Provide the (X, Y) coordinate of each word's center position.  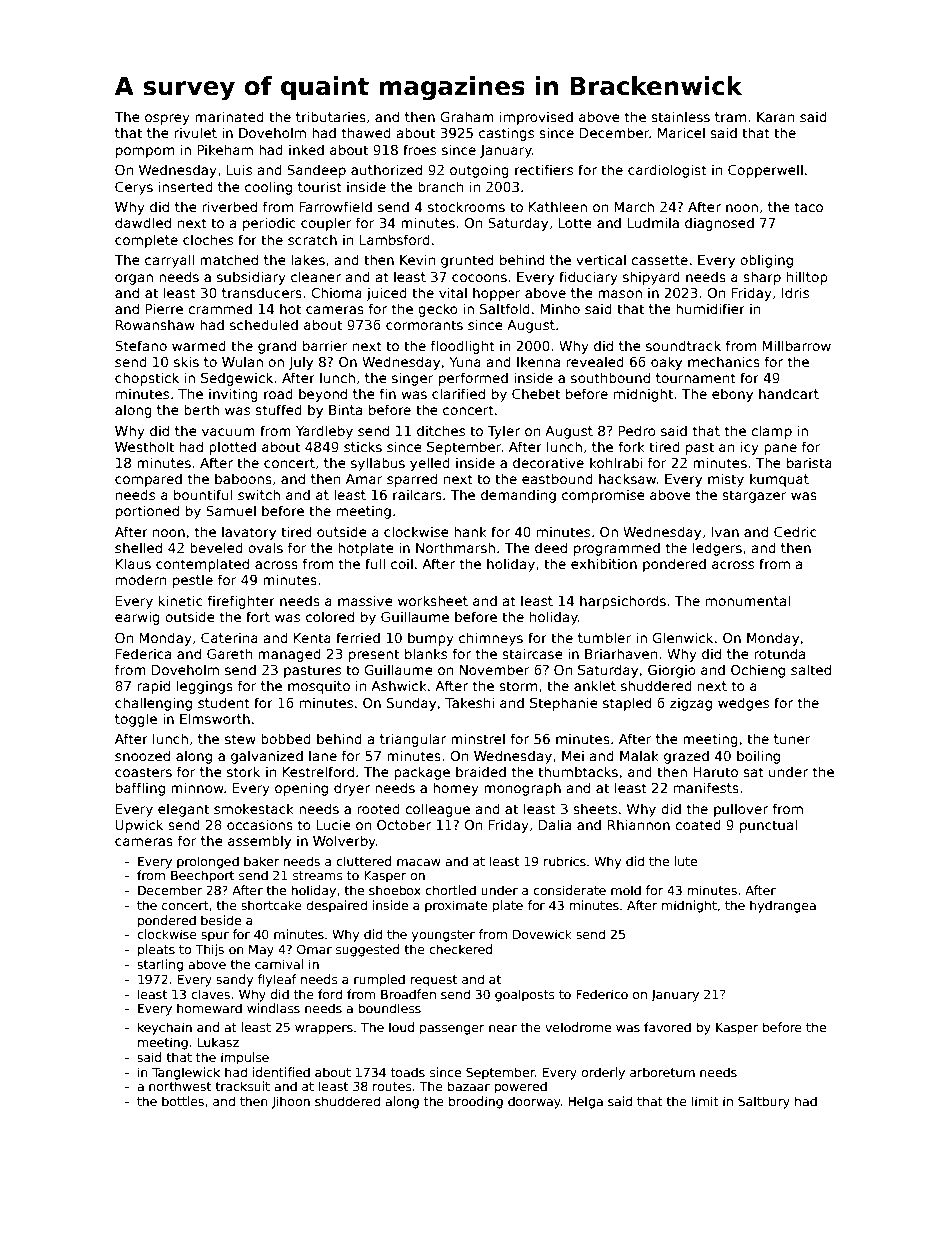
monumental (748, 600)
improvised (536, 118)
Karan (775, 117)
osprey (167, 119)
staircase (532, 653)
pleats (156, 950)
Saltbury (764, 1102)
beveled (216, 547)
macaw (419, 862)
